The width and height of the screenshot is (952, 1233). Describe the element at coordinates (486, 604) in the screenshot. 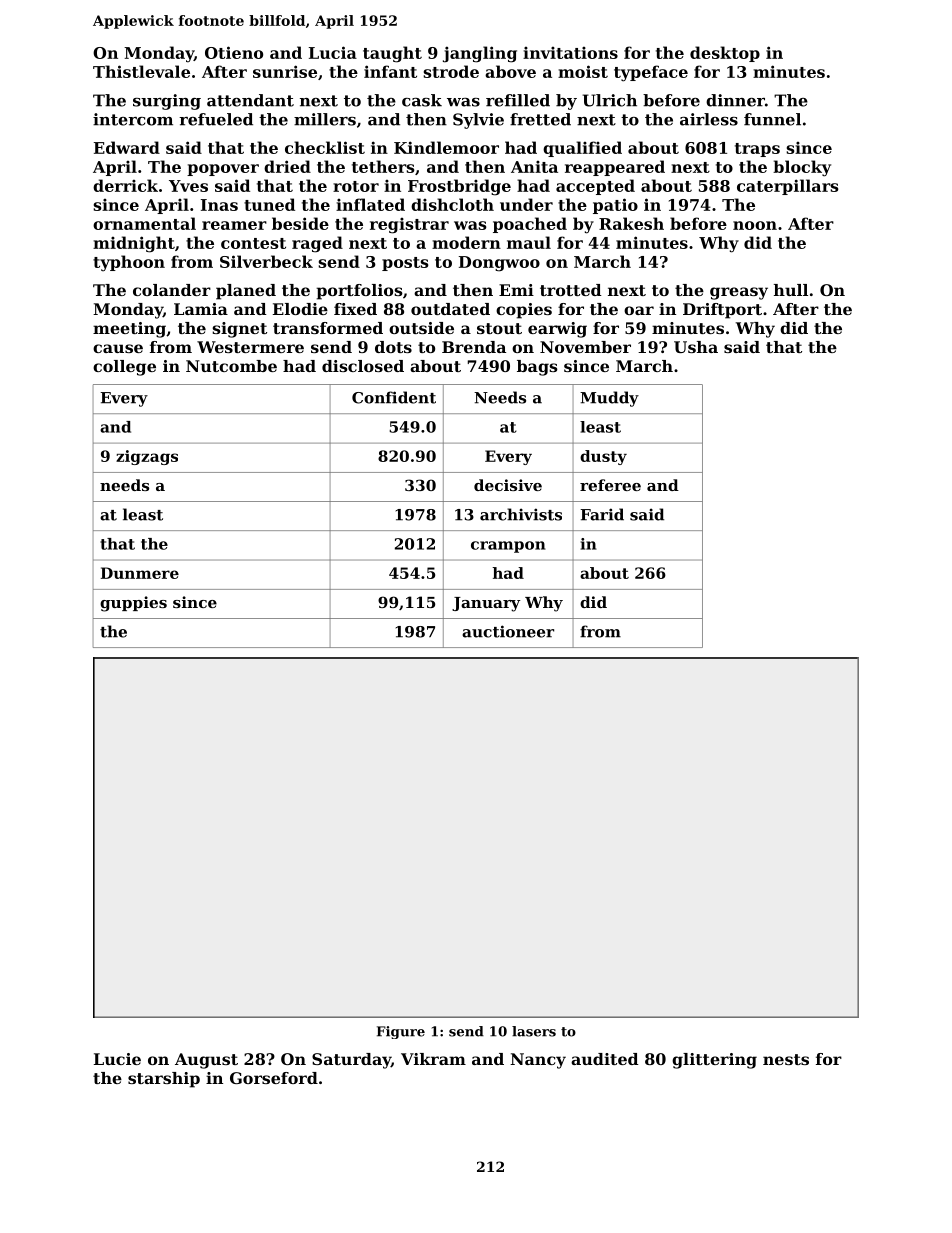

I see `January` at that location.
